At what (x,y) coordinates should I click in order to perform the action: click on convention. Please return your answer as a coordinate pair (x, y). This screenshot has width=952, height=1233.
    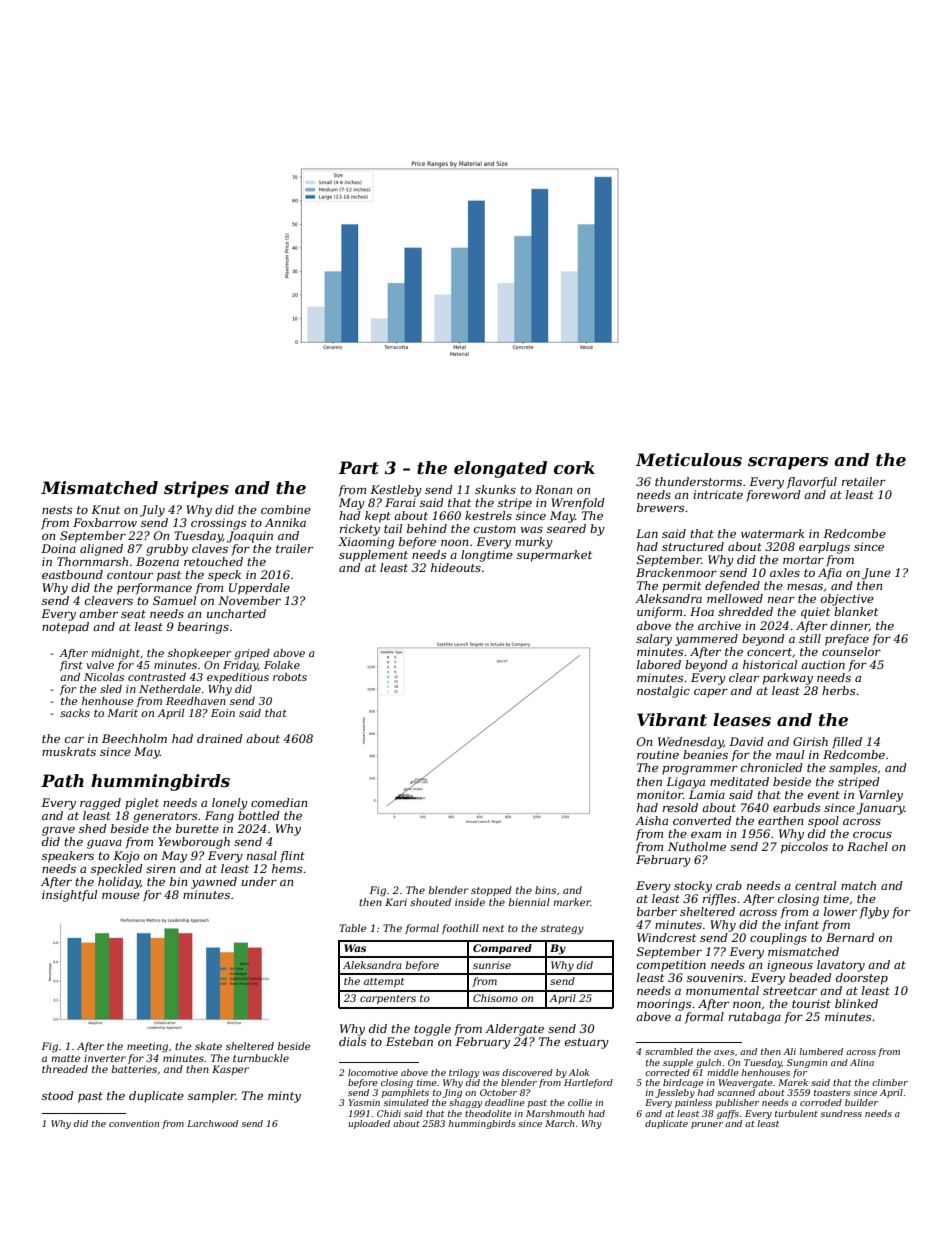
    Looking at the image, I should click on (134, 1123).
